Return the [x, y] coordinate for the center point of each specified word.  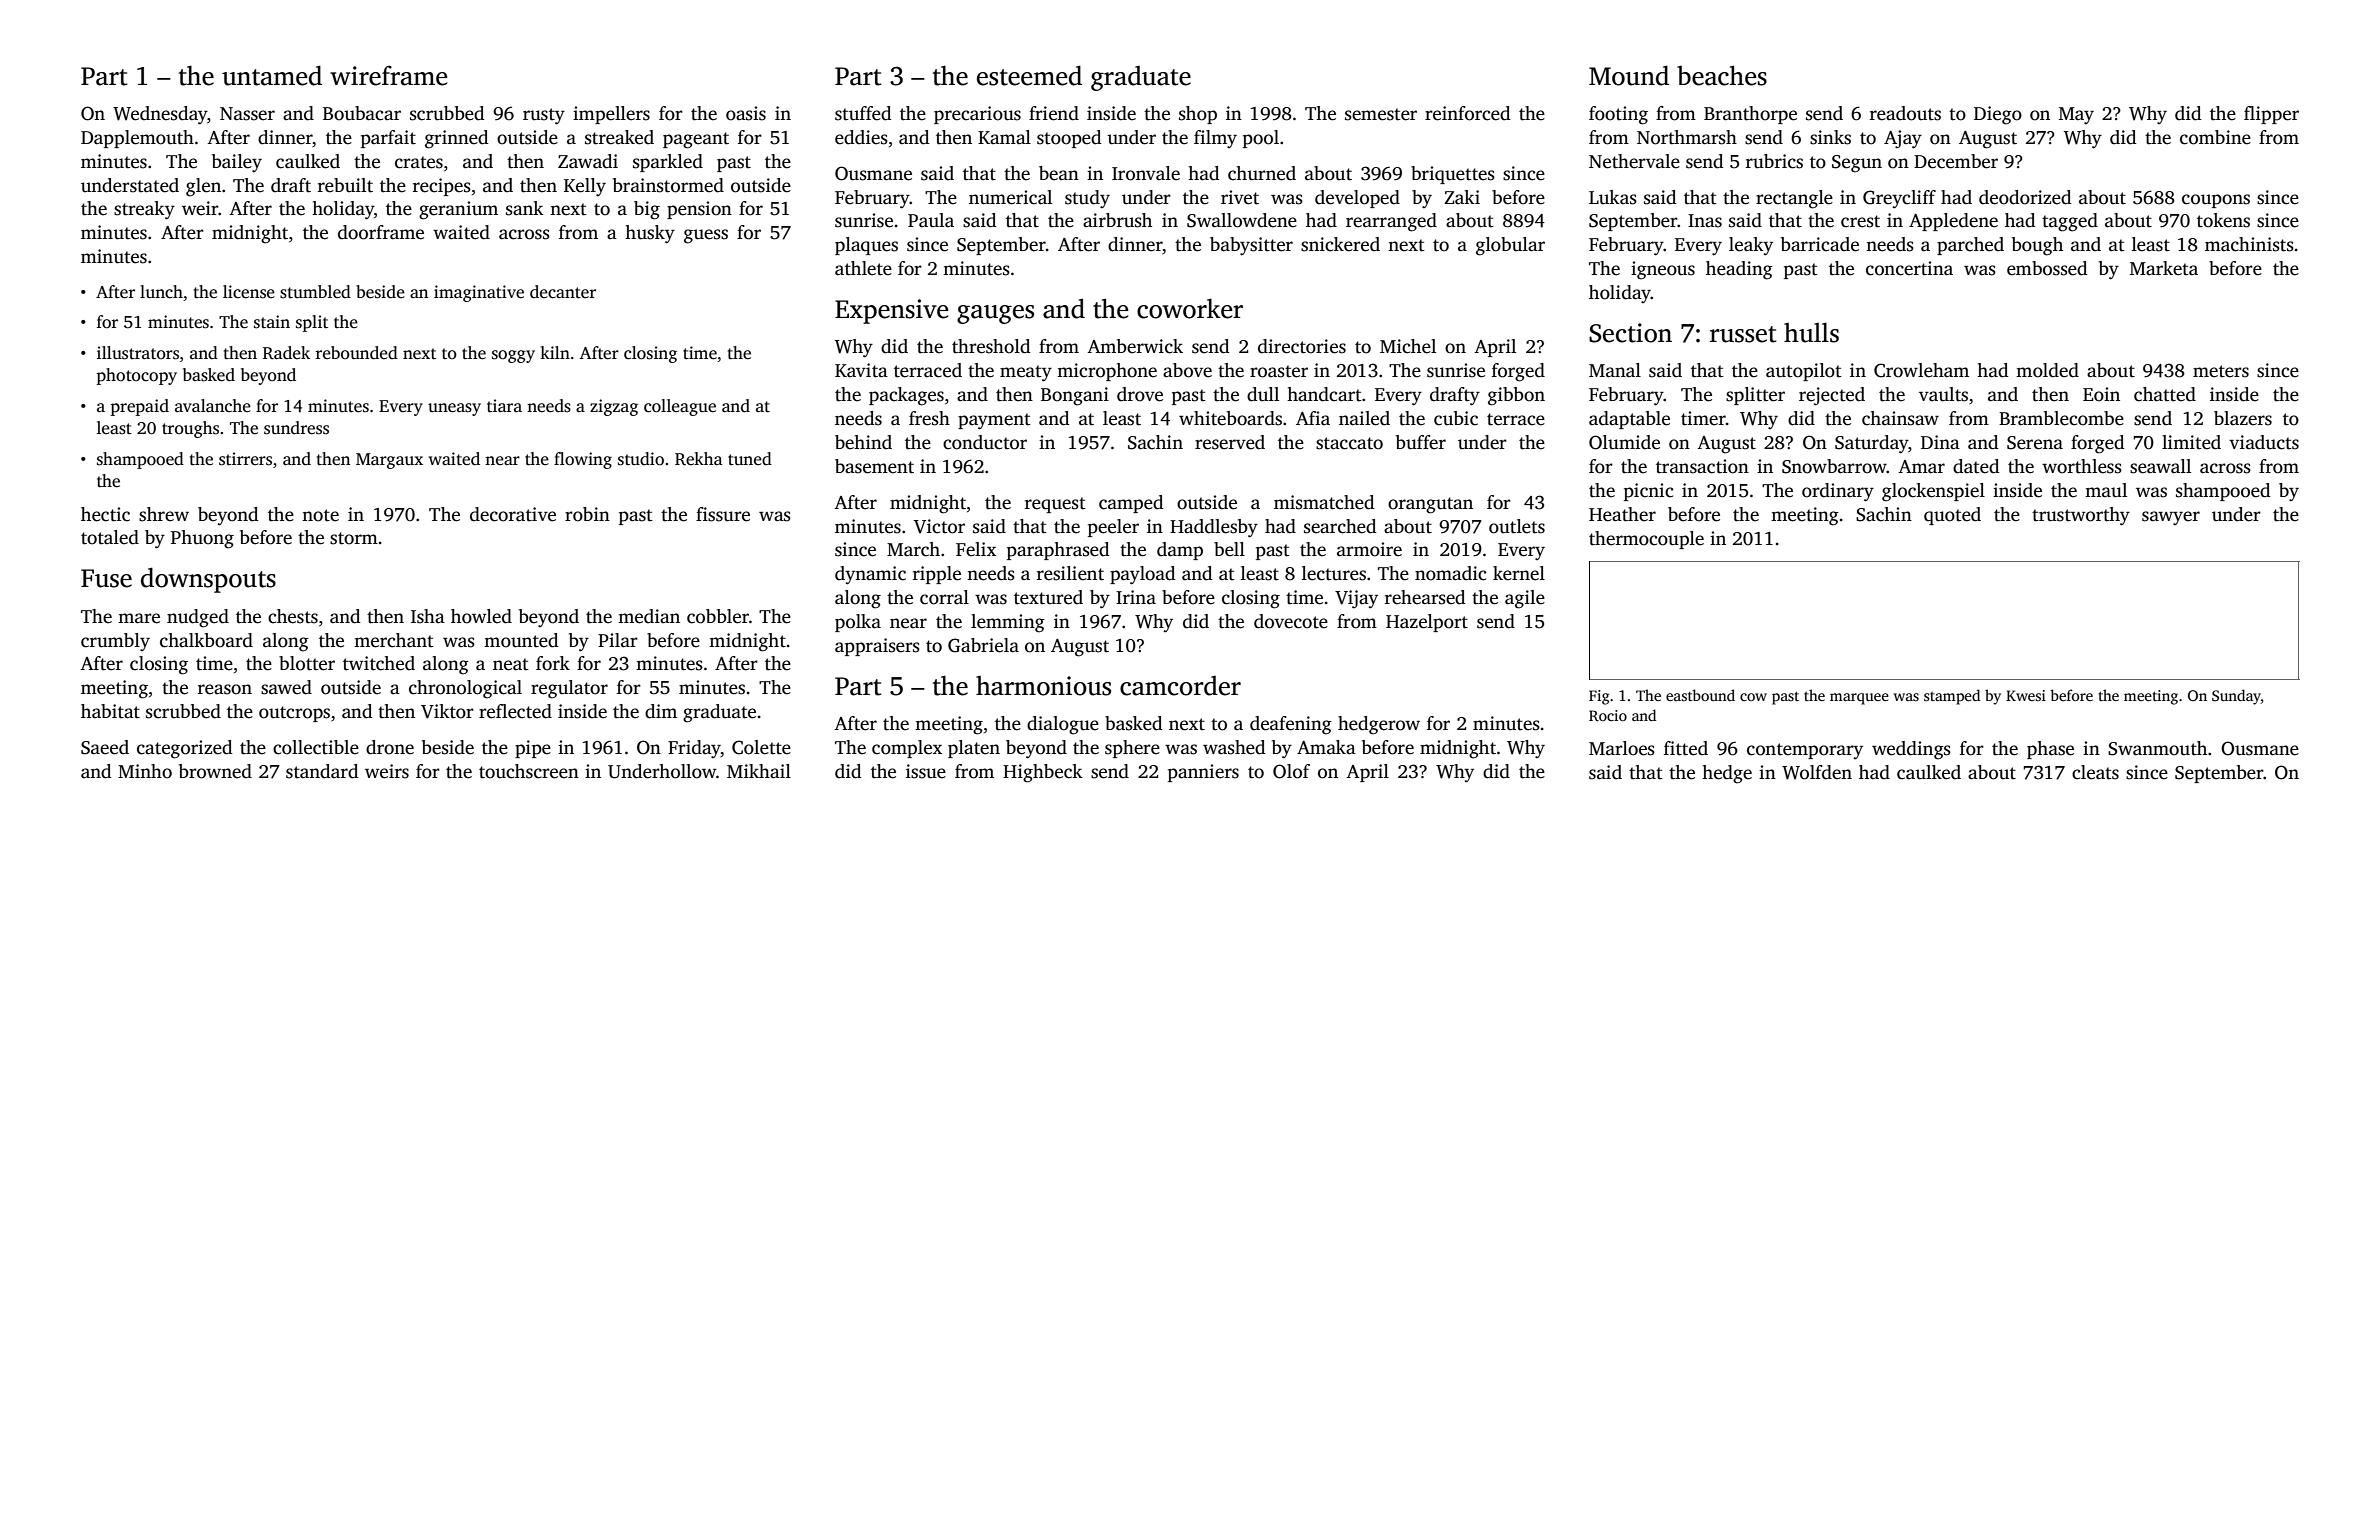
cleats [2095, 772]
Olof [1291, 771]
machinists [2249, 244]
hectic [105, 514]
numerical [1010, 197]
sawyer [2171, 518]
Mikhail [759, 771]
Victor [939, 526]
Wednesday [160, 115]
